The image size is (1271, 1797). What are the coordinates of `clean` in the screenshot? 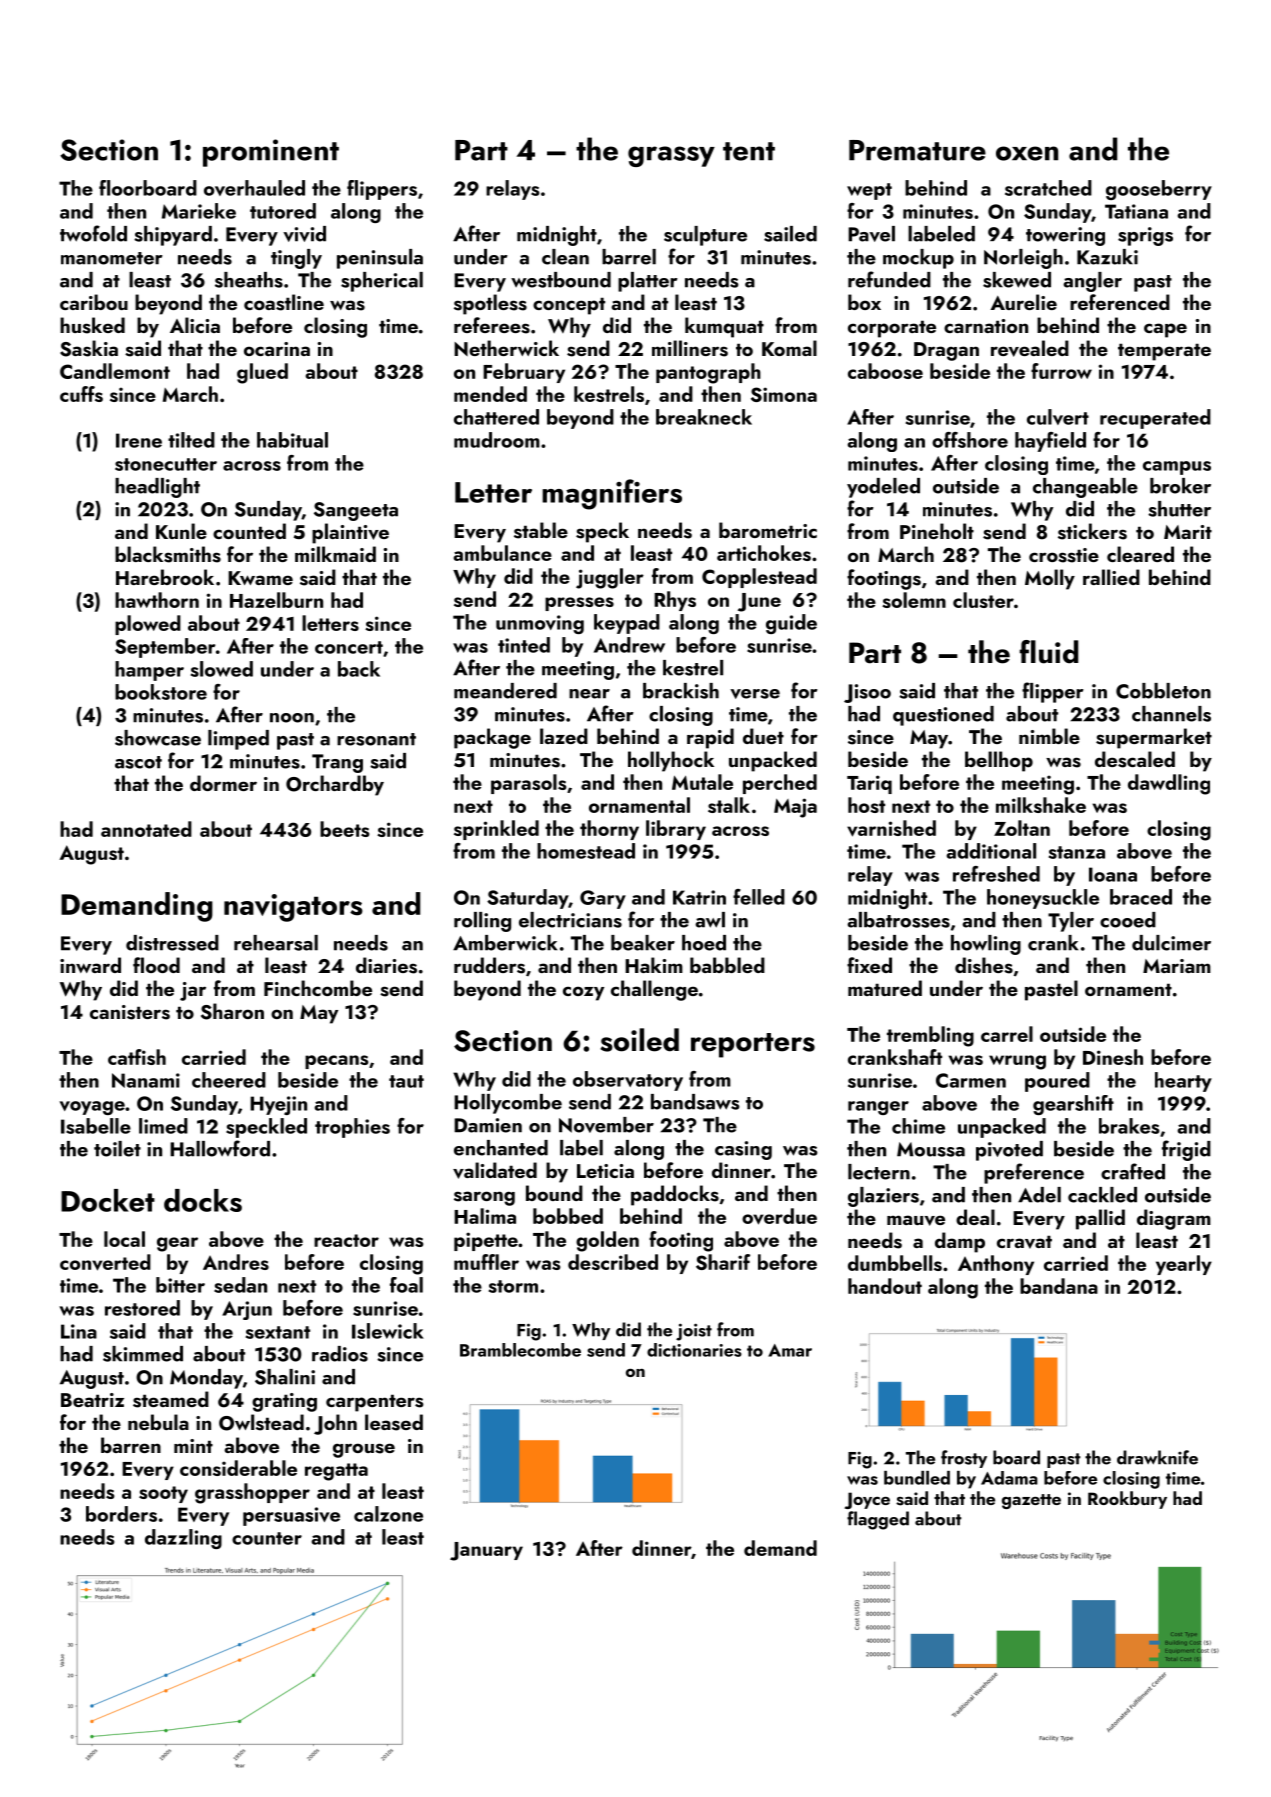 It's located at (565, 257).
